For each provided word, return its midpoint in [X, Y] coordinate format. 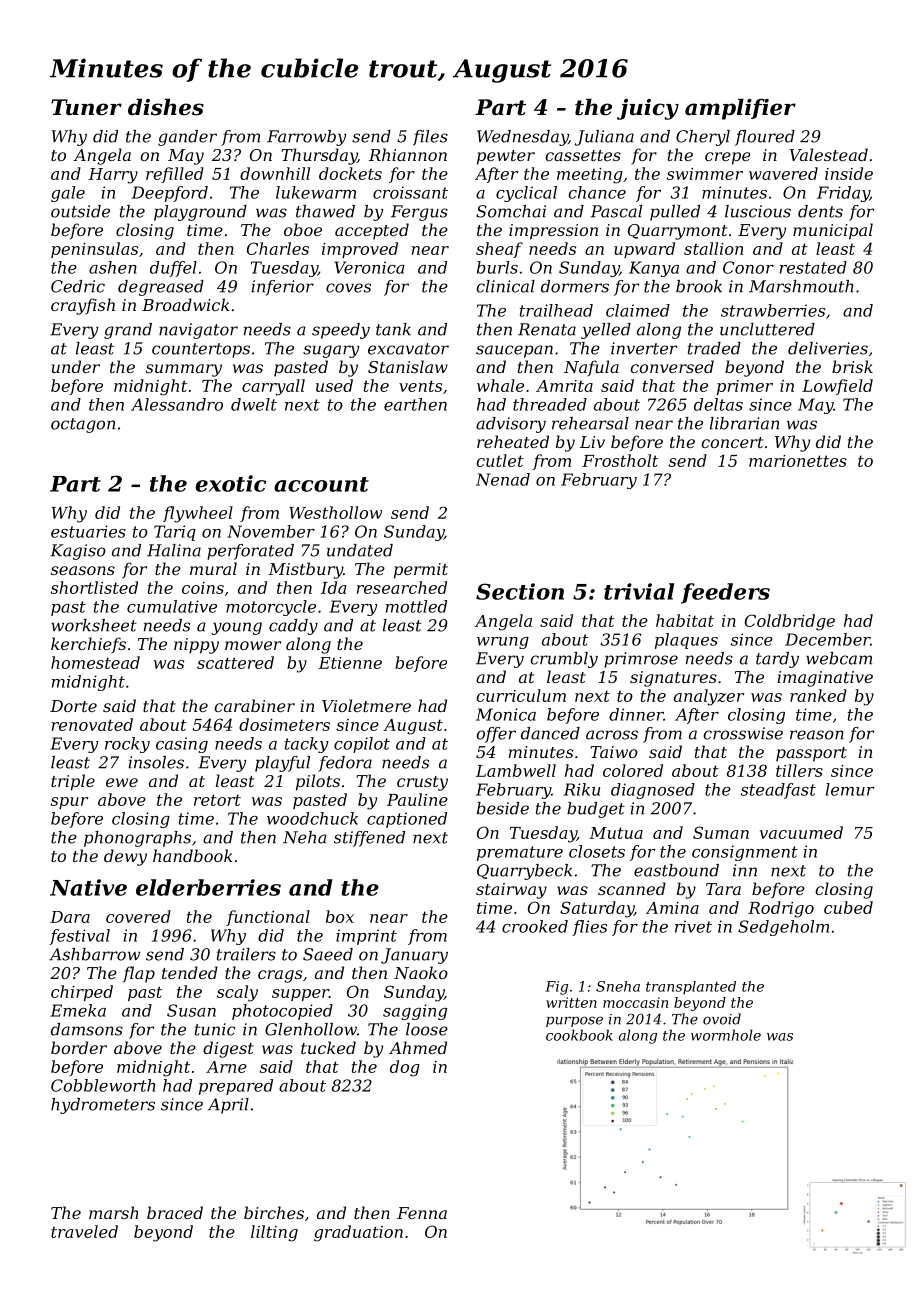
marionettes [798, 461]
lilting [274, 1233]
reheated [513, 441]
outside [80, 211]
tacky [307, 745]
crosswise [743, 733]
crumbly [564, 660]
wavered [783, 173]
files [430, 138]
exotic [230, 483]
